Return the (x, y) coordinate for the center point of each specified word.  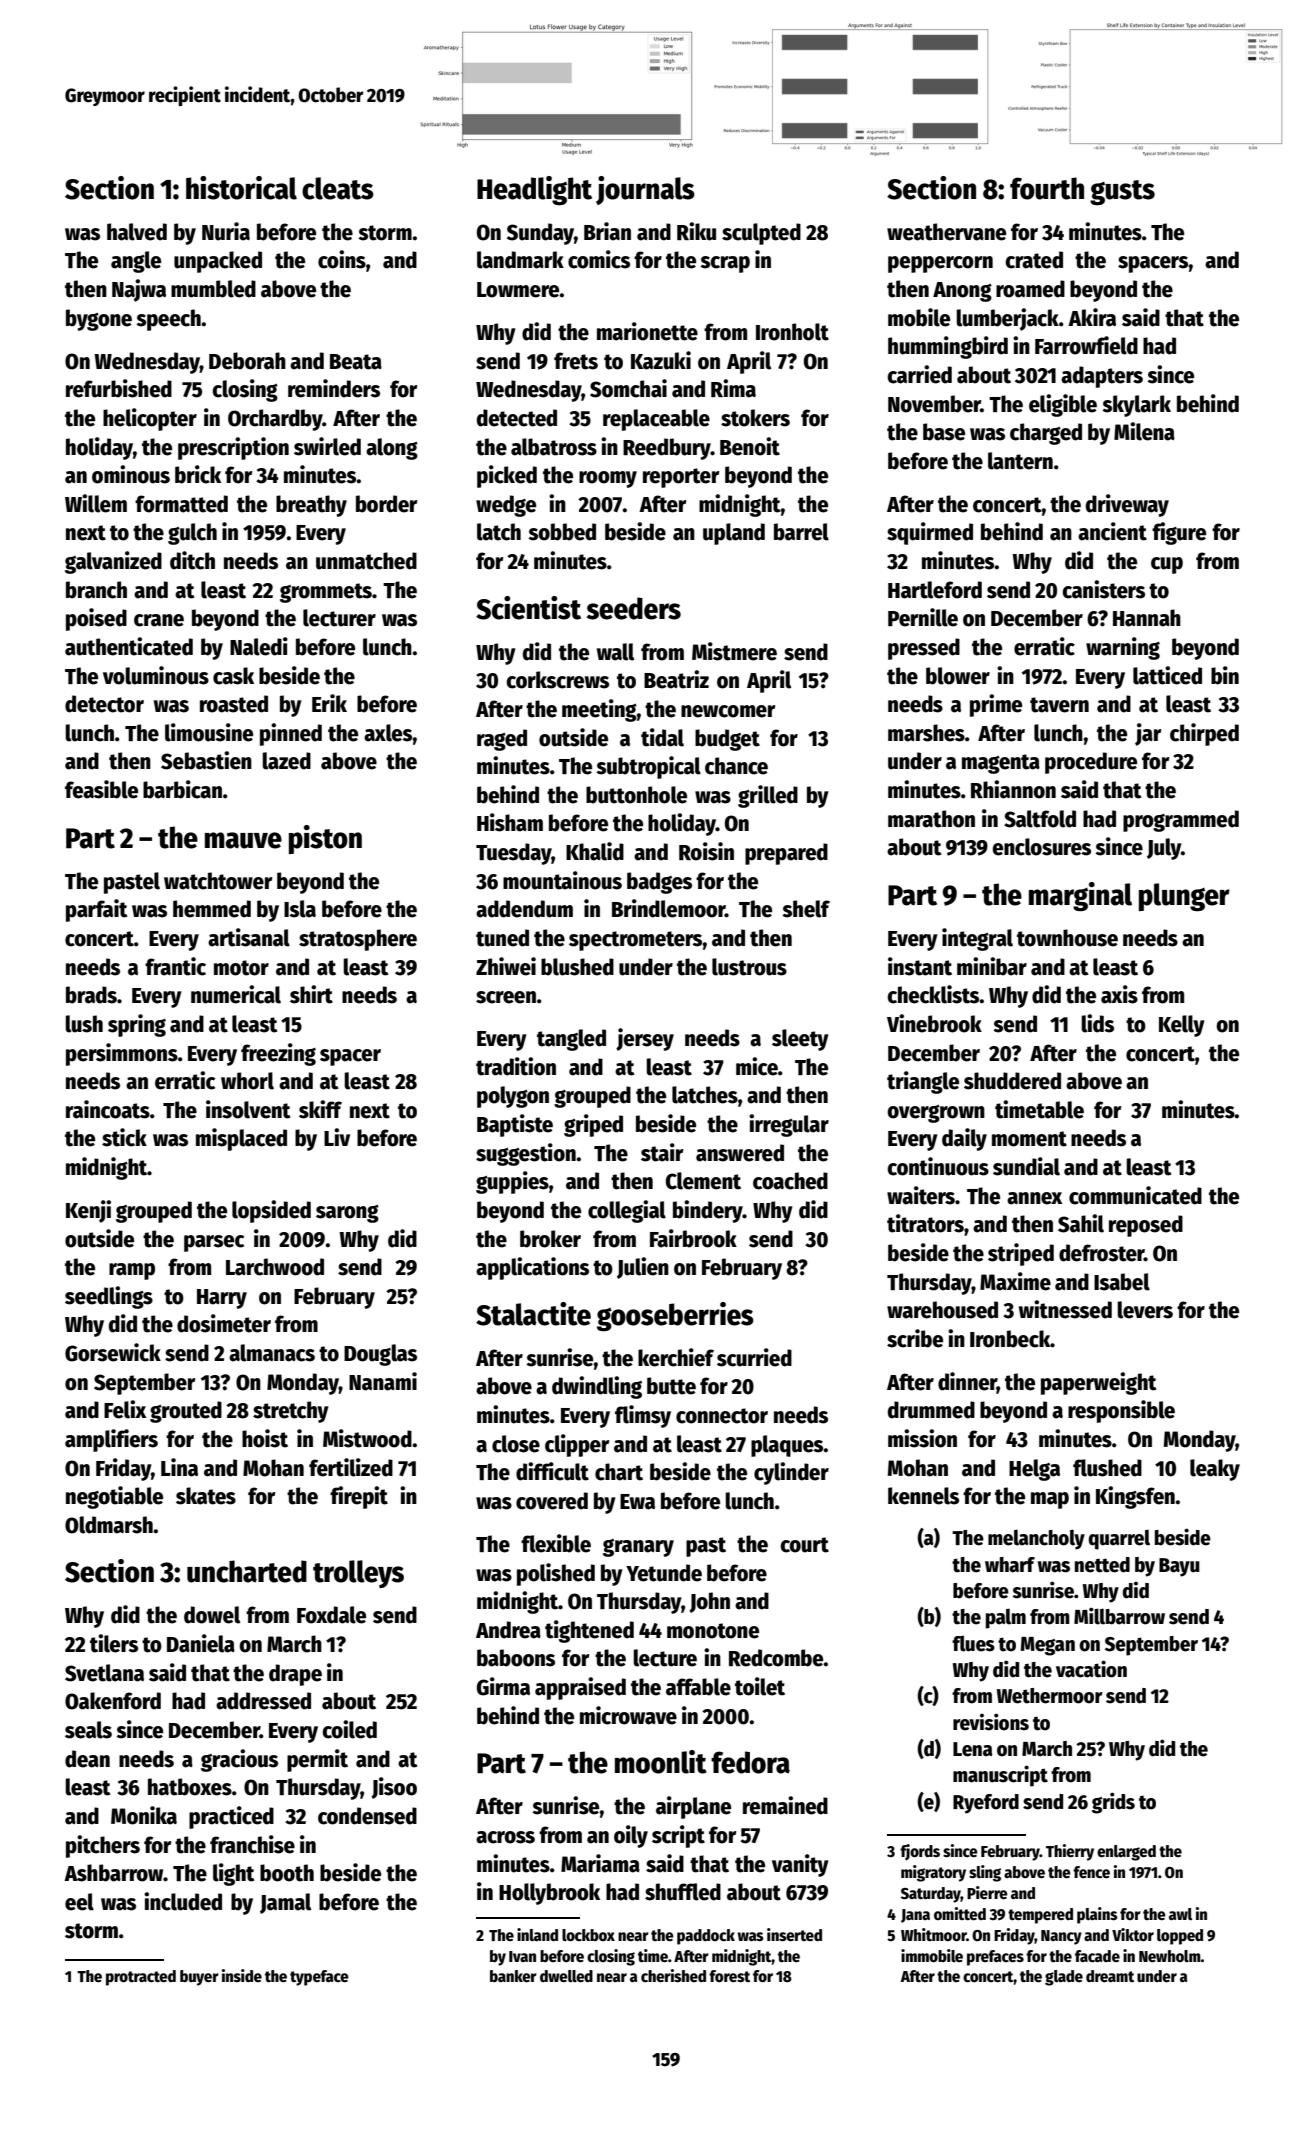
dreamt (1110, 1976)
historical (241, 188)
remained (785, 1805)
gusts (1122, 192)
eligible (1063, 405)
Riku (696, 231)
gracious (239, 1760)
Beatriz (676, 679)
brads (91, 995)
